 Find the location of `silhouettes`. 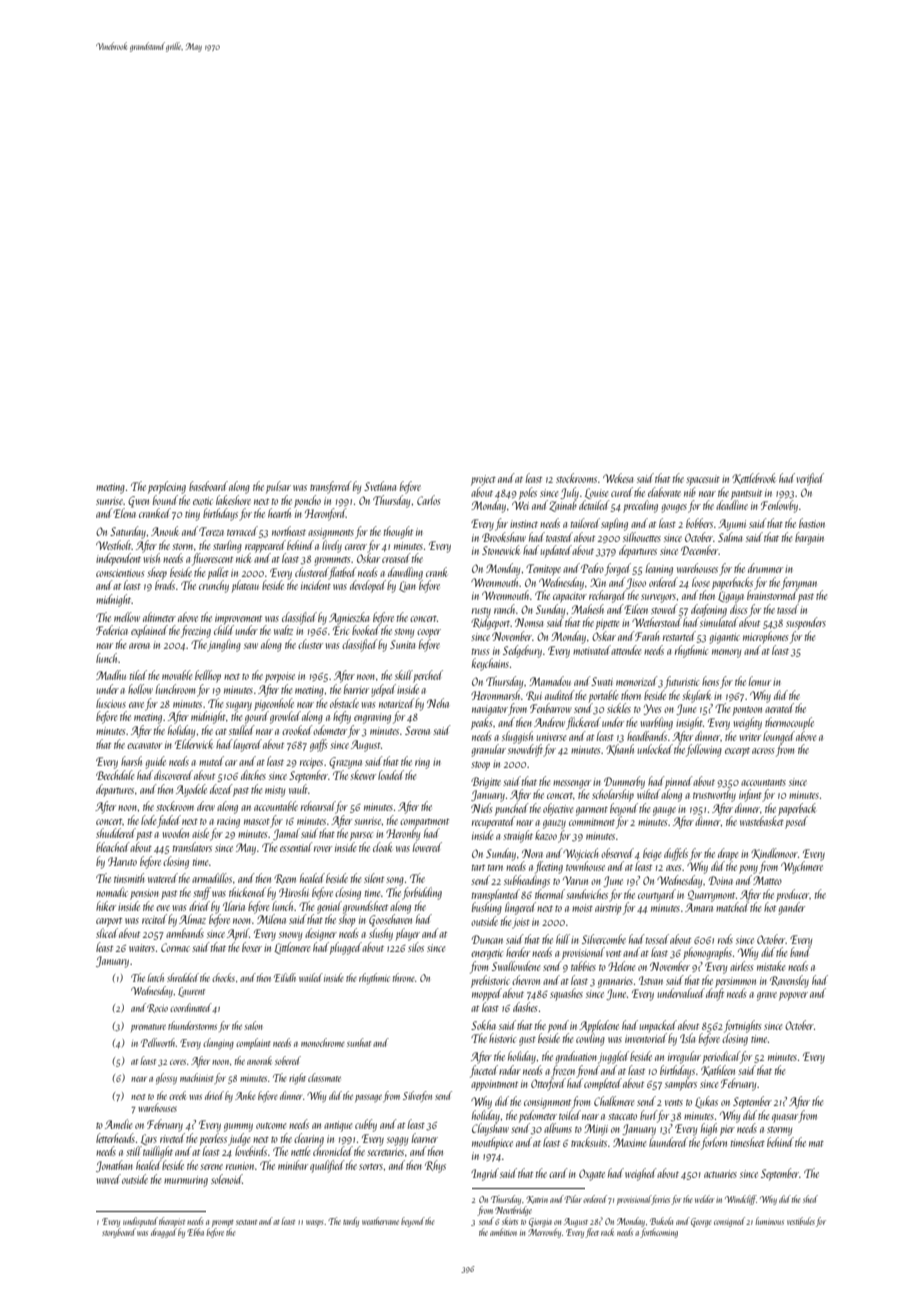

silhouettes is located at coordinates (642, 537).
